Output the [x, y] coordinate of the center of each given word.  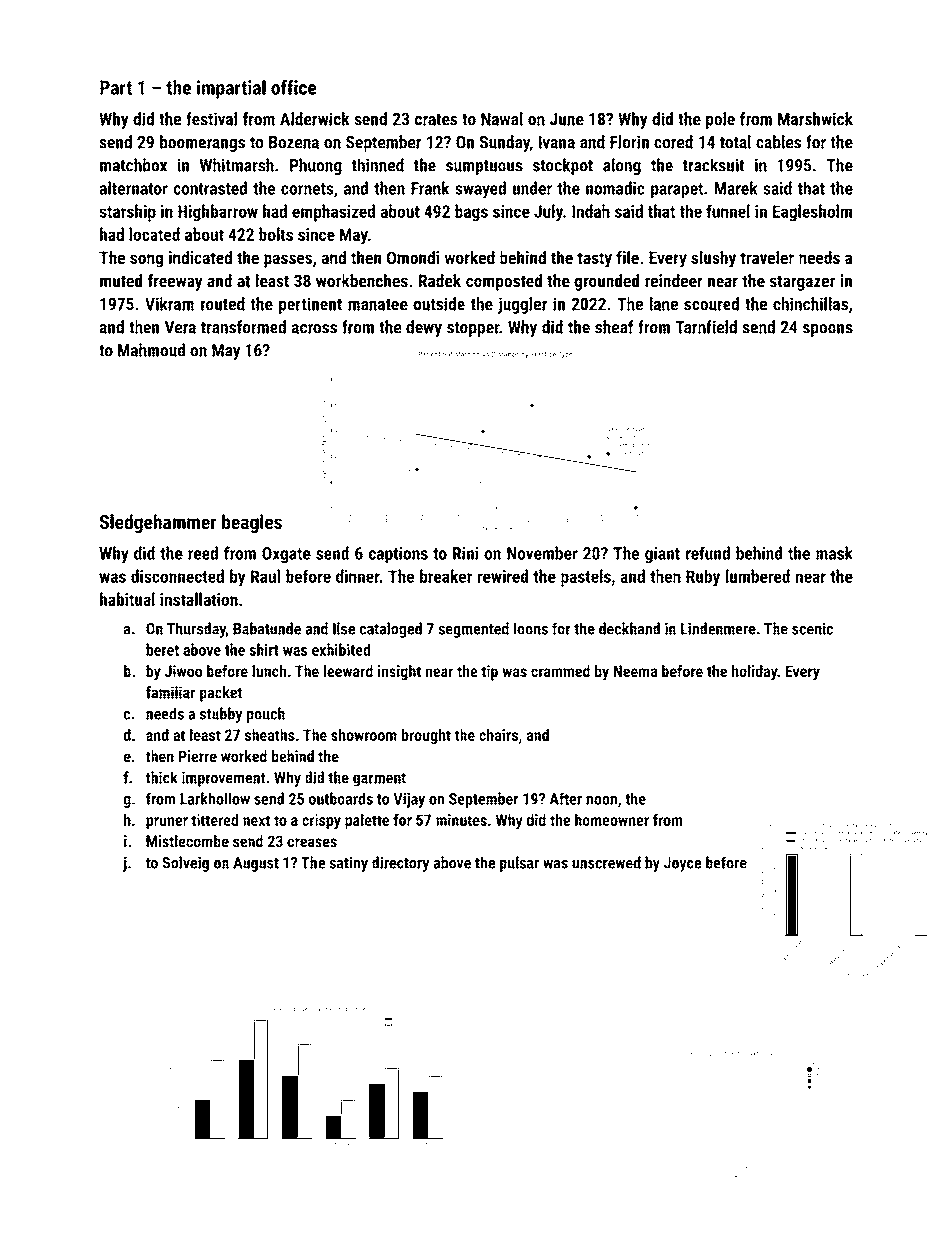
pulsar [519, 864]
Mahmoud [151, 350]
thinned [378, 165]
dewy [424, 328]
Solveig [186, 864]
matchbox [133, 165]
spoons [828, 330]
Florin [629, 142]
